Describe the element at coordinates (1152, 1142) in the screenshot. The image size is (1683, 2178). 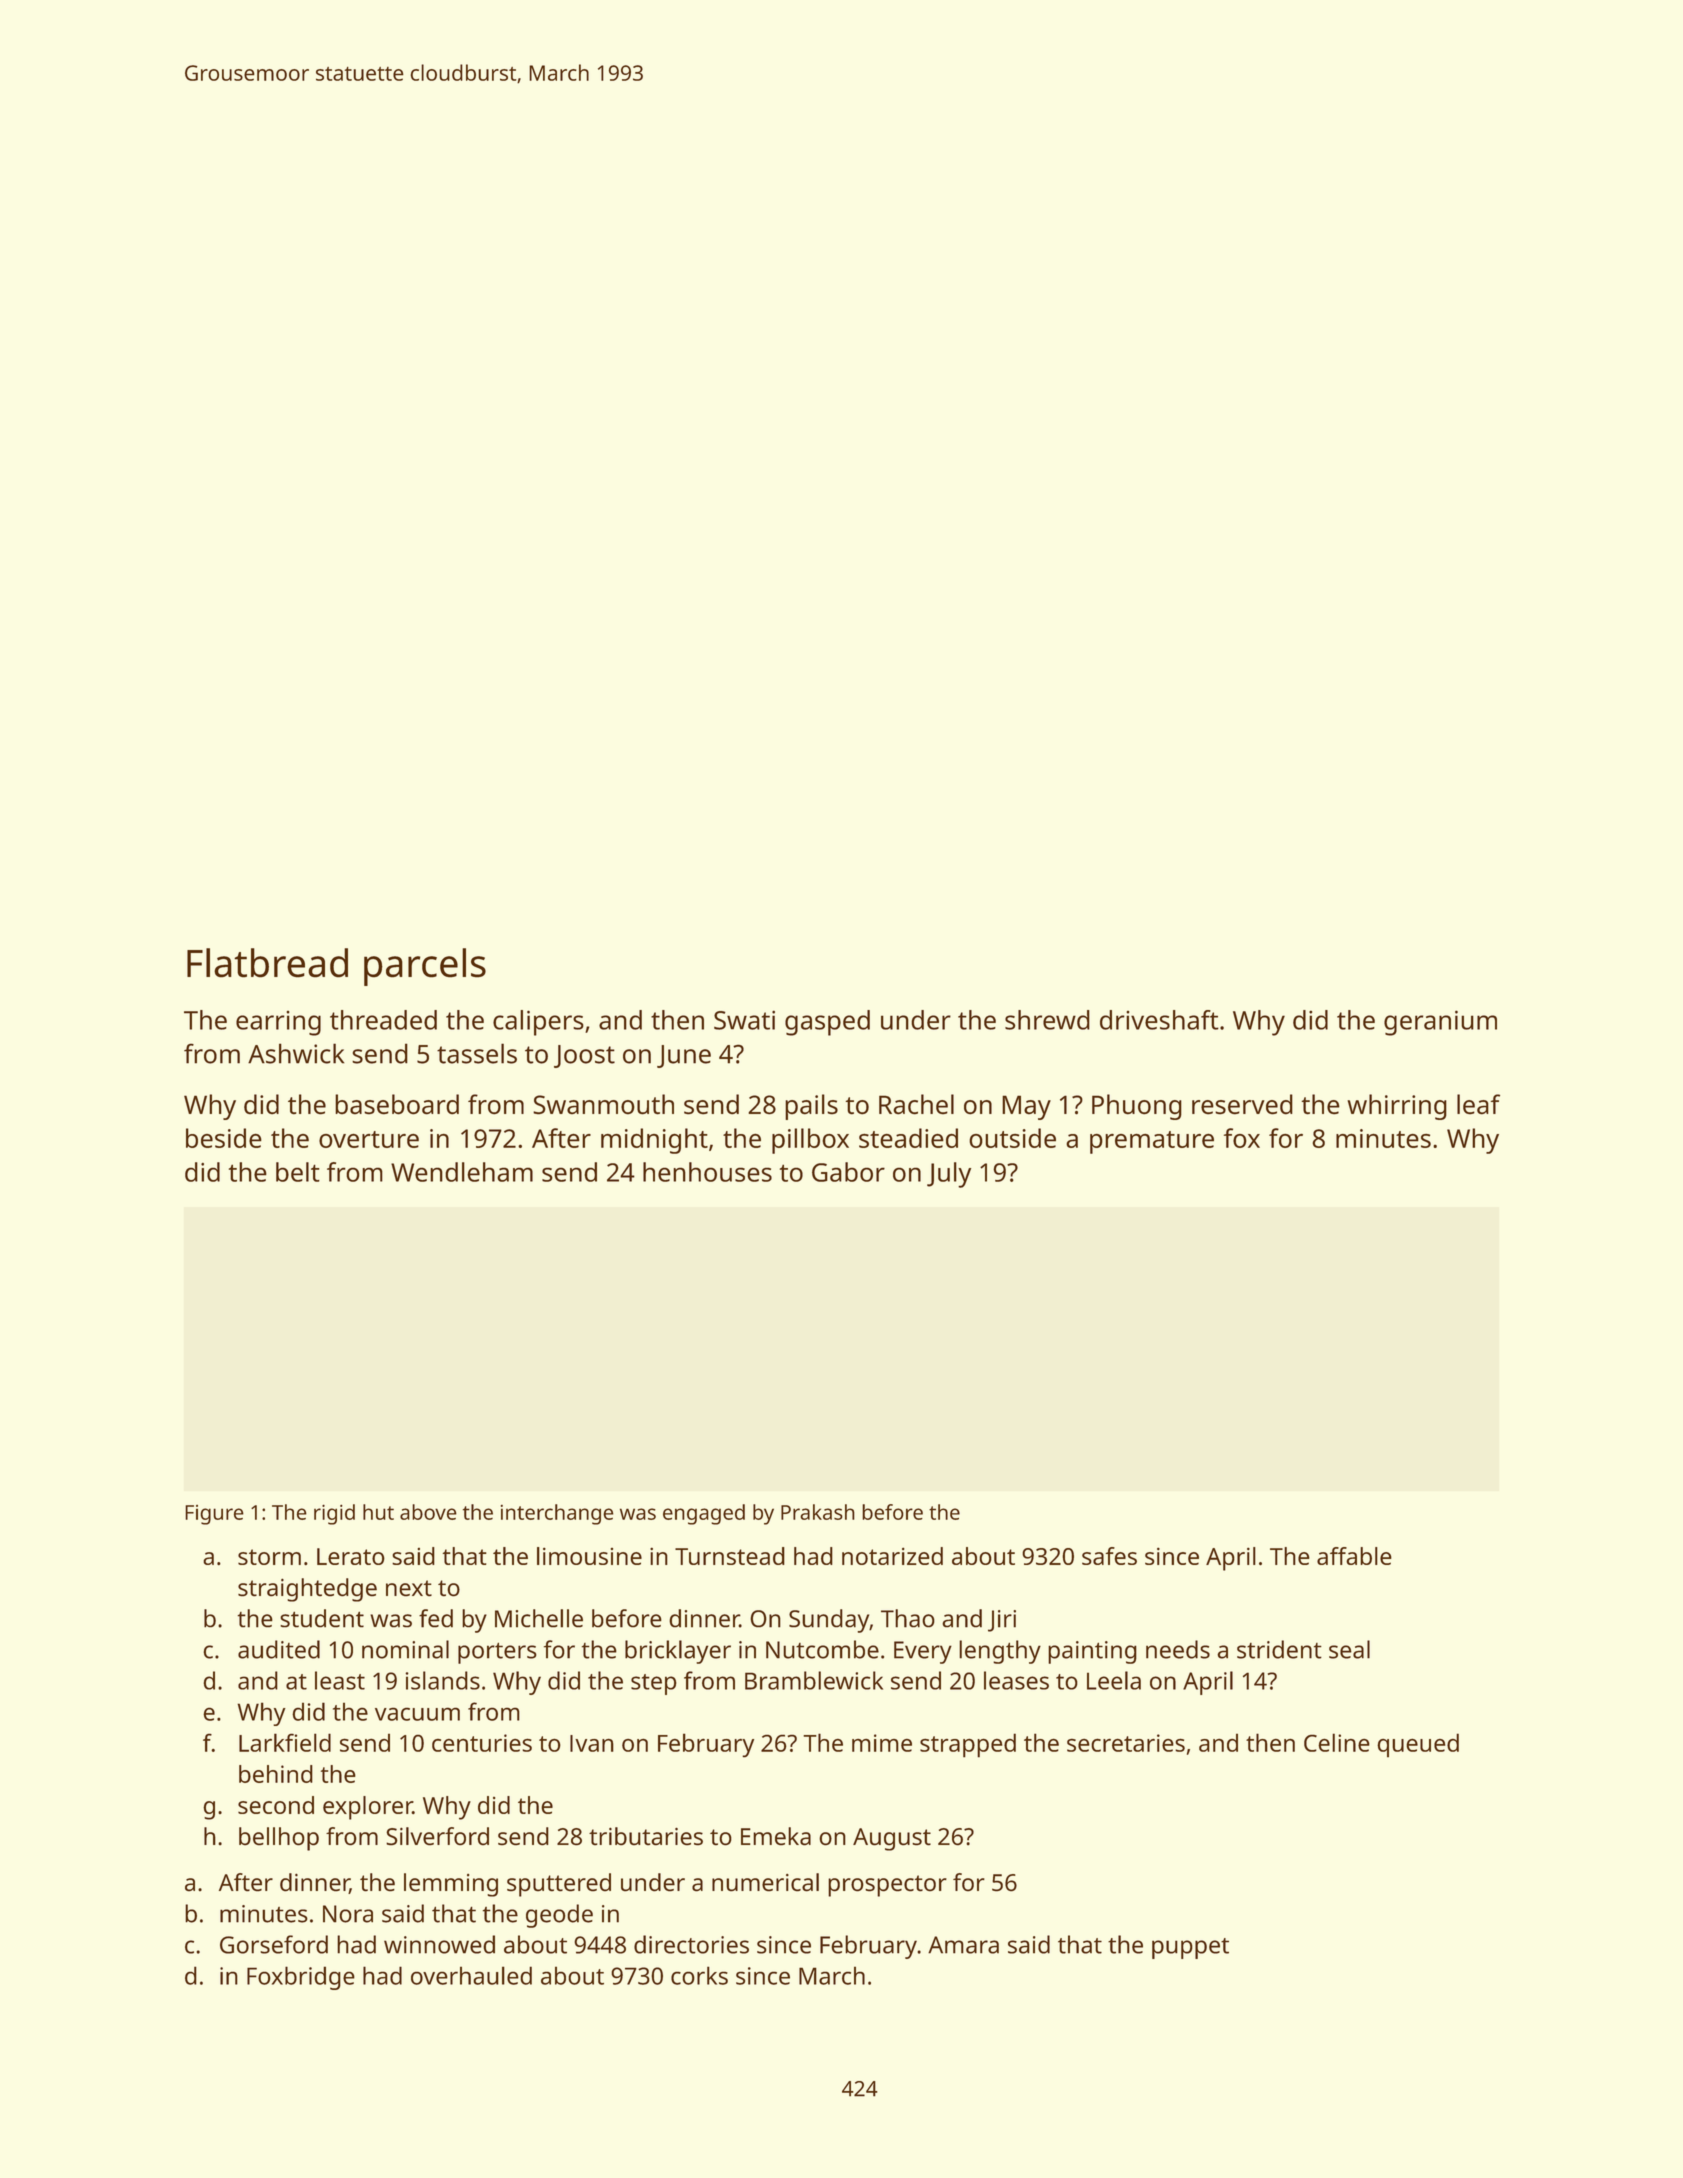
I see `premature` at that location.
